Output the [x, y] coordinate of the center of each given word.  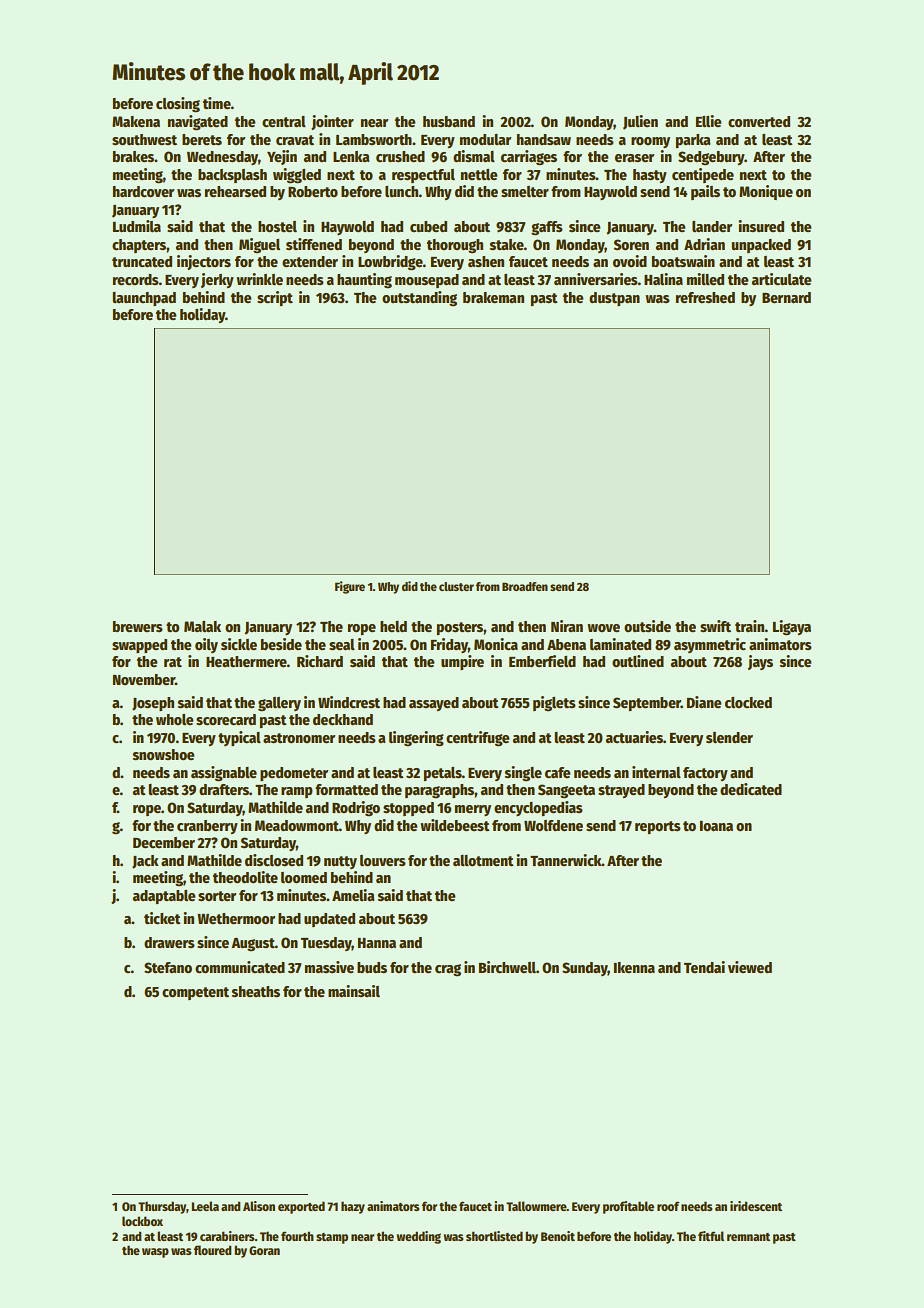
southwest [144, 139]
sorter [217, 896]
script [275, 298]
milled [705, 279]
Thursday [162, 1207]
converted [759, 121]
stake [507, 244]
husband [449, 121]
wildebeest [455, 825]
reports [658, 827]
